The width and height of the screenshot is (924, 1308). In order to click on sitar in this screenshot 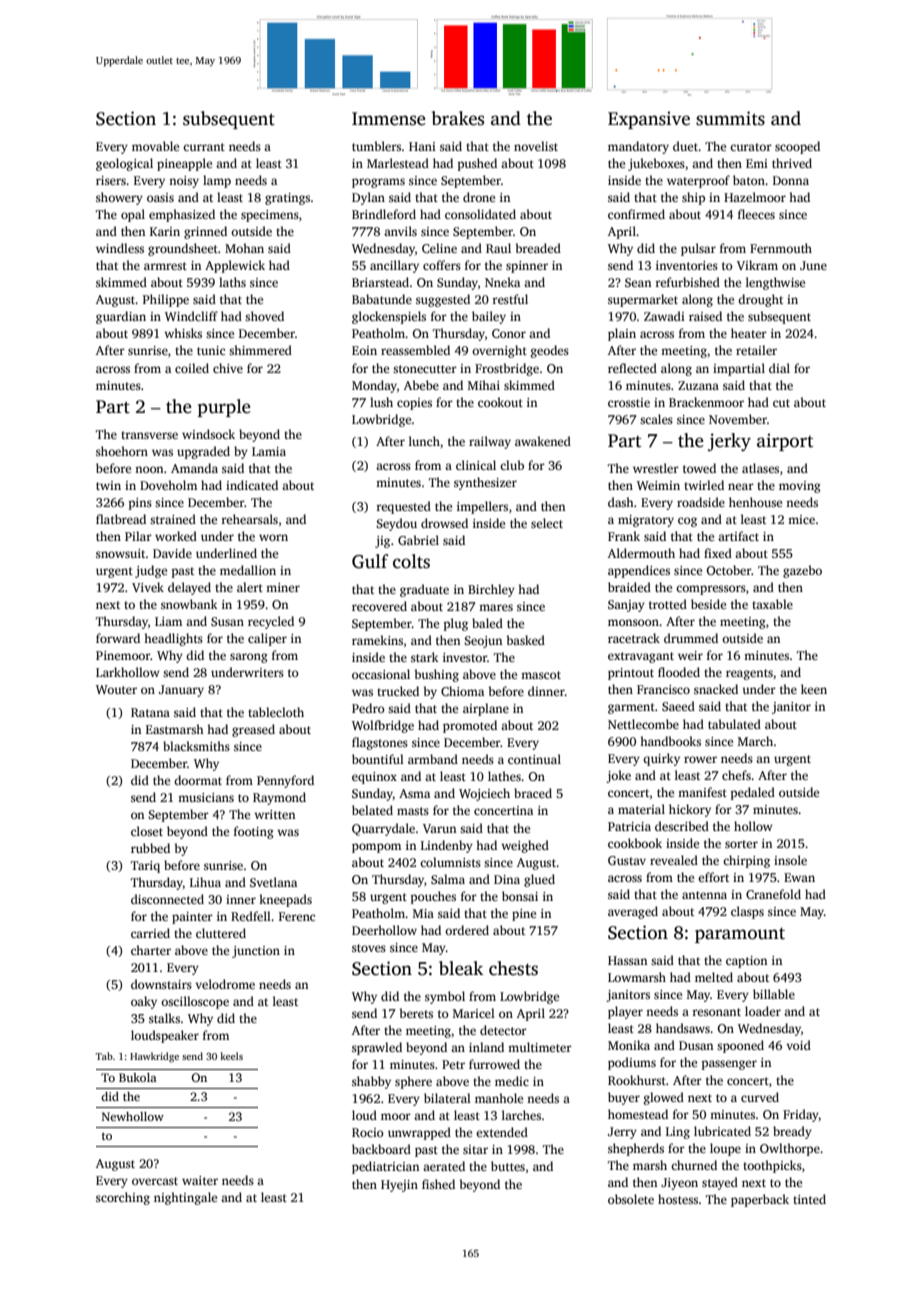, I will do `click(475, 1149)`.
